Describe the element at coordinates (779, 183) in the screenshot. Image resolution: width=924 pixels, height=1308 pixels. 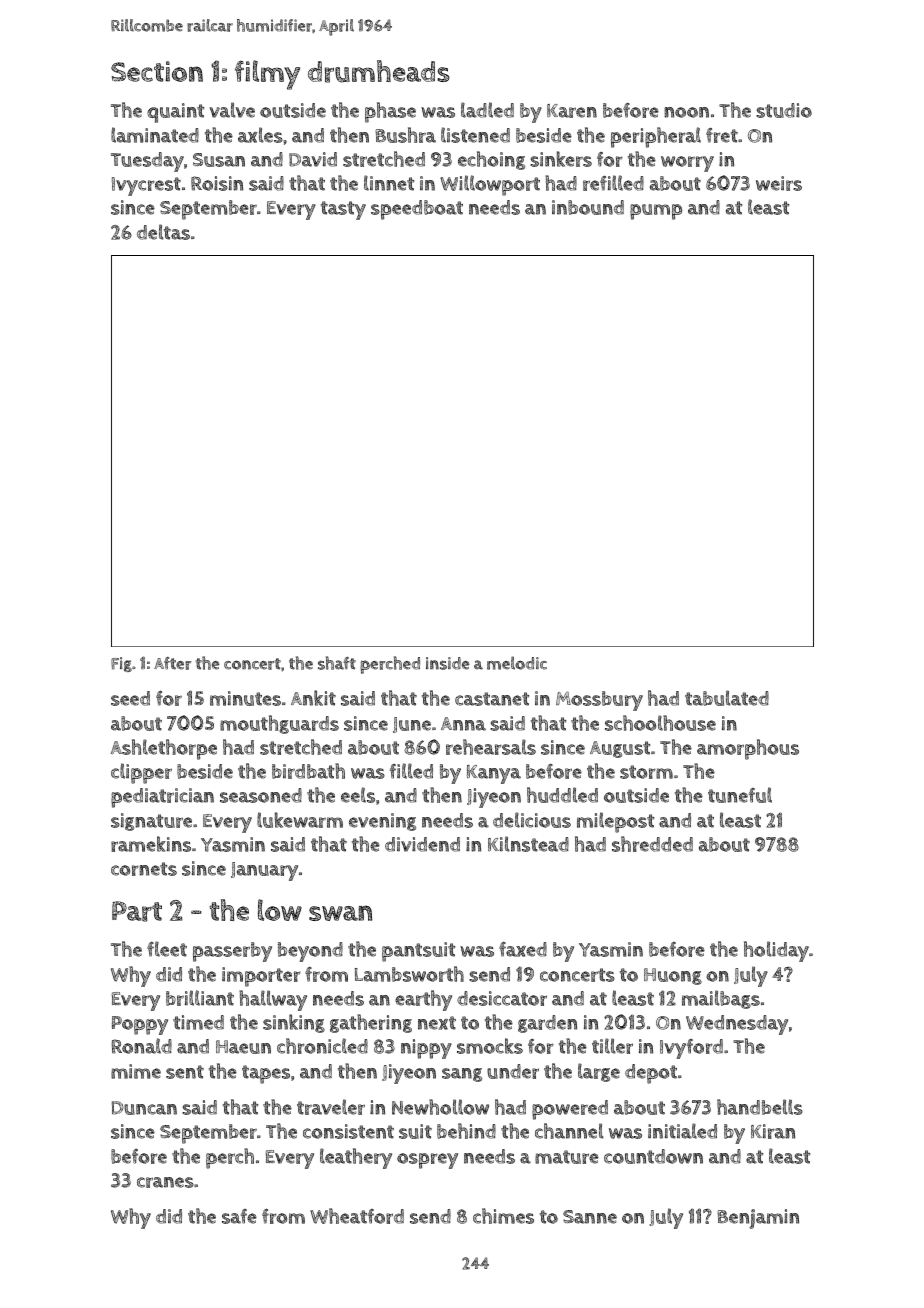
I see `weirs` at that location.
